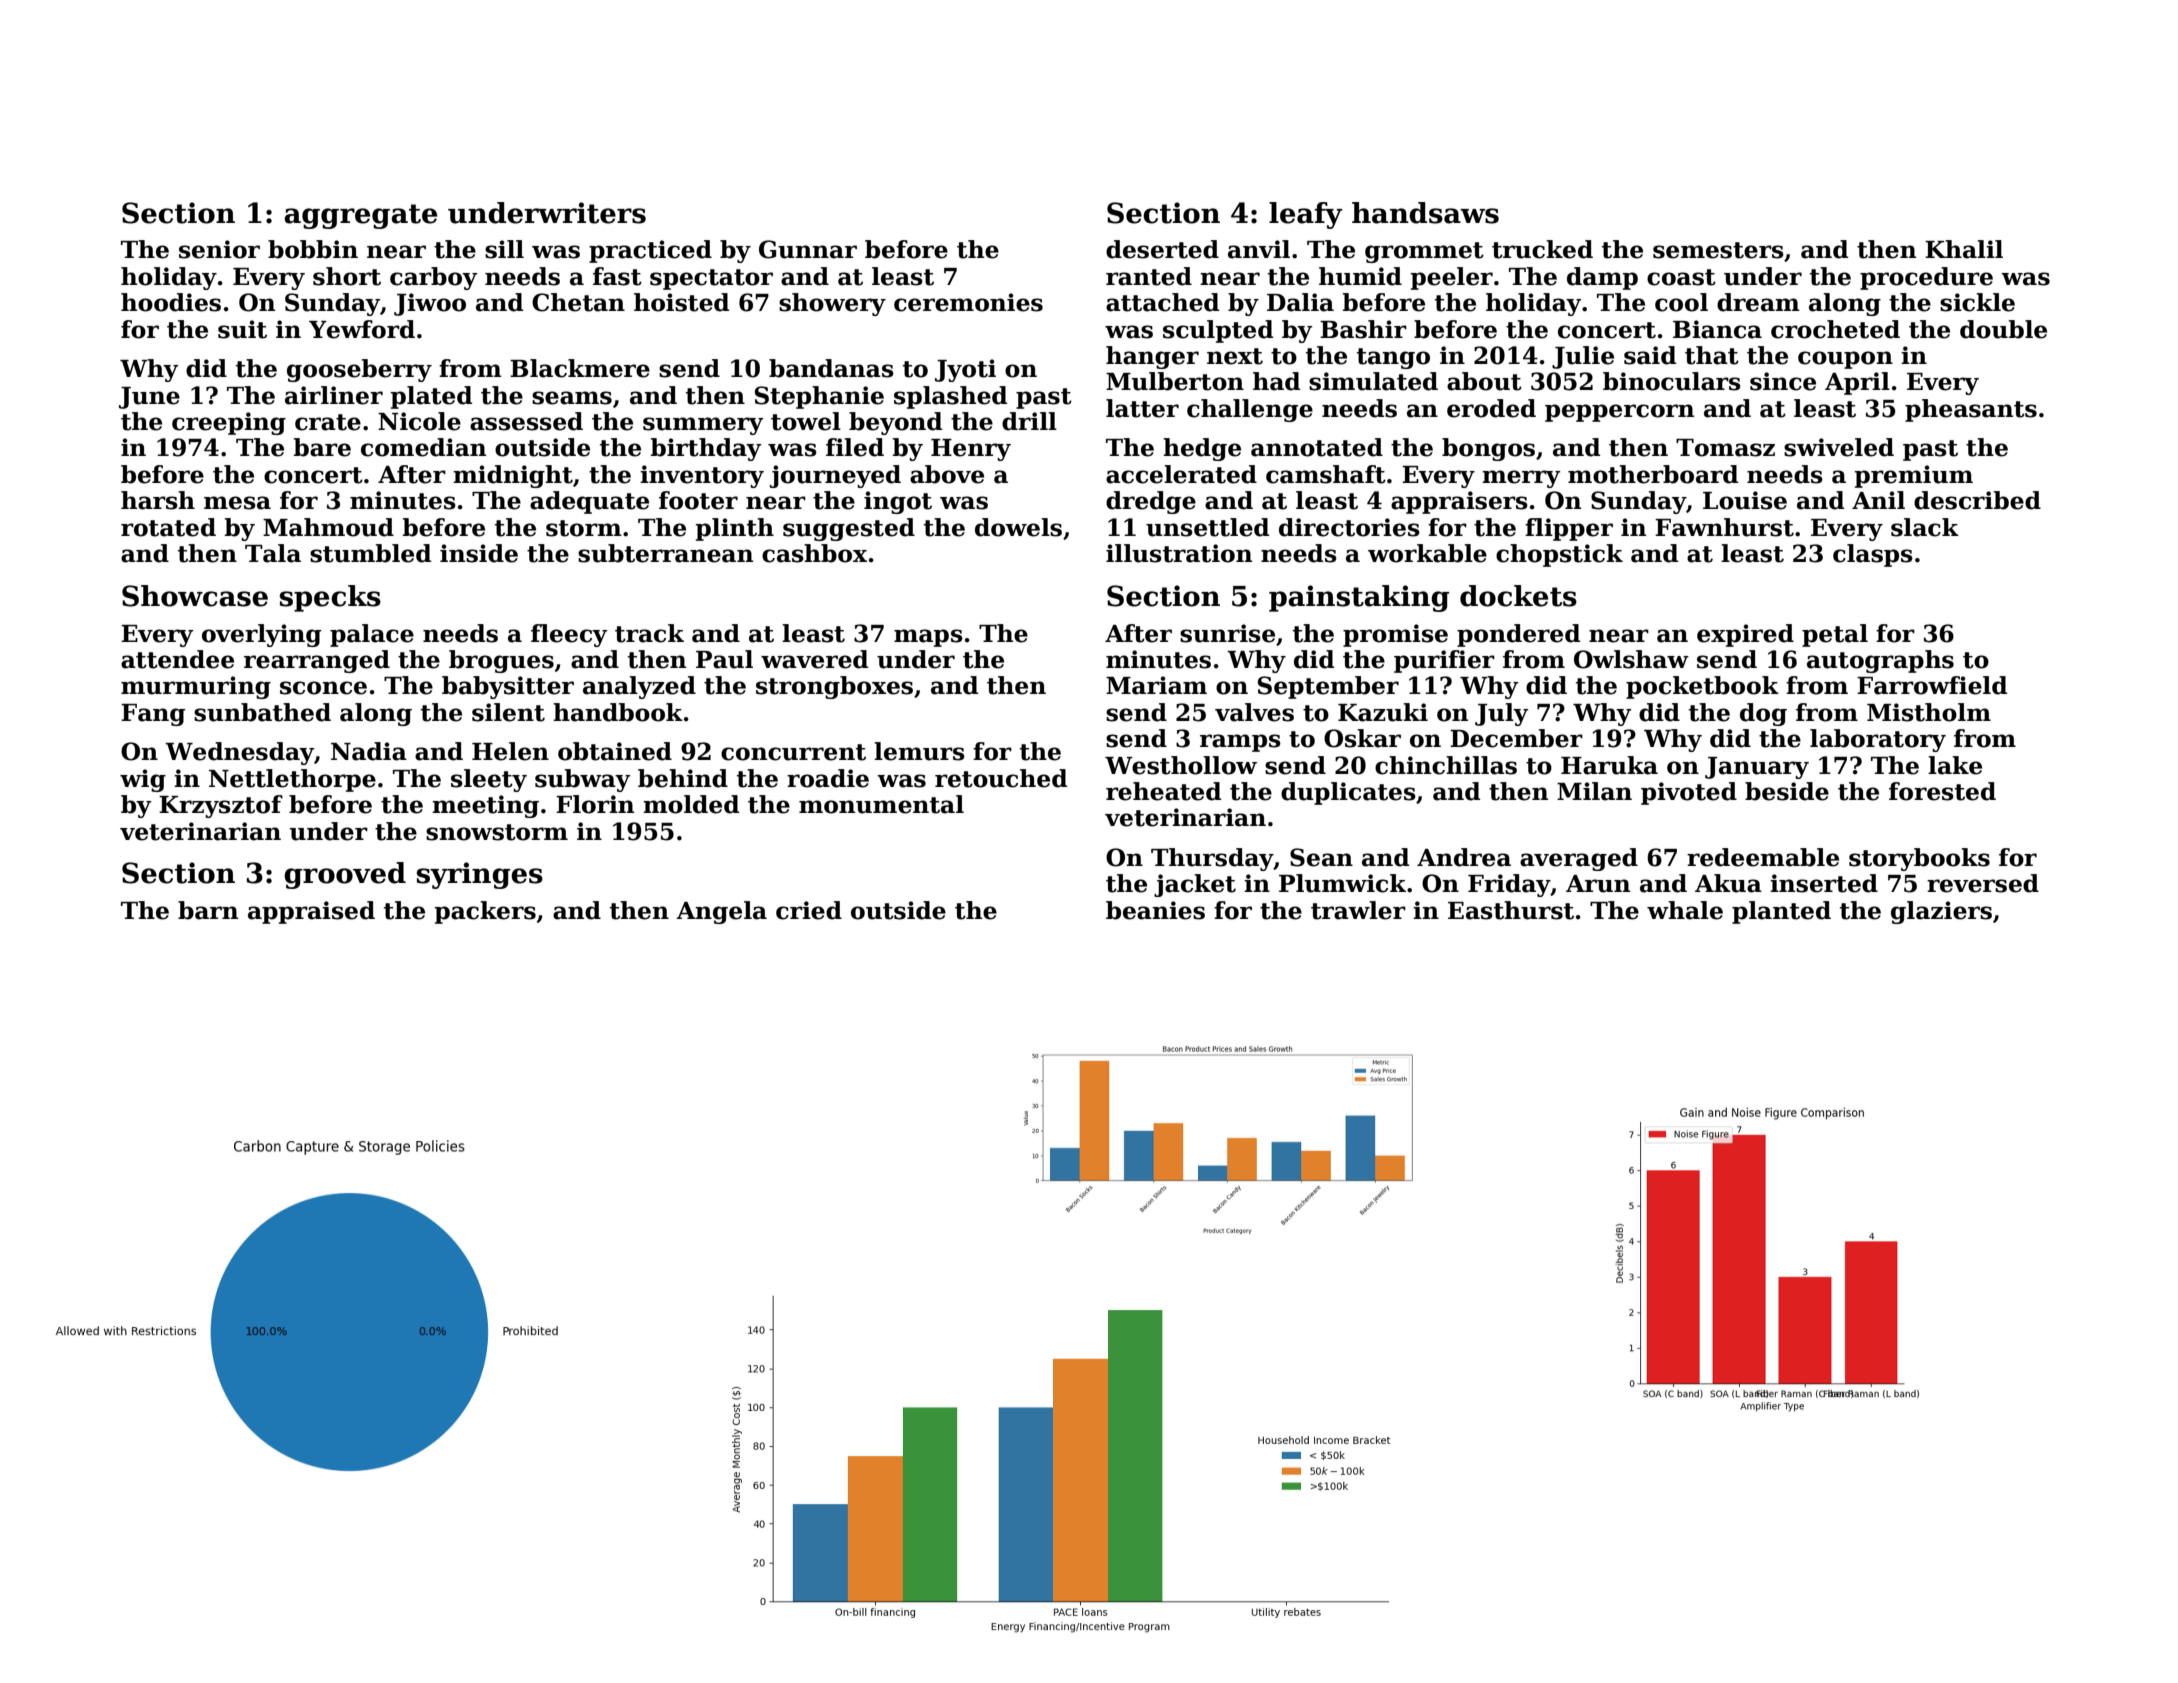 The image size is (2178, 1683). What do you see at coordinates (665, 553) in the screenshot?
I see `subterranean` at bounding box center [665, 553].
